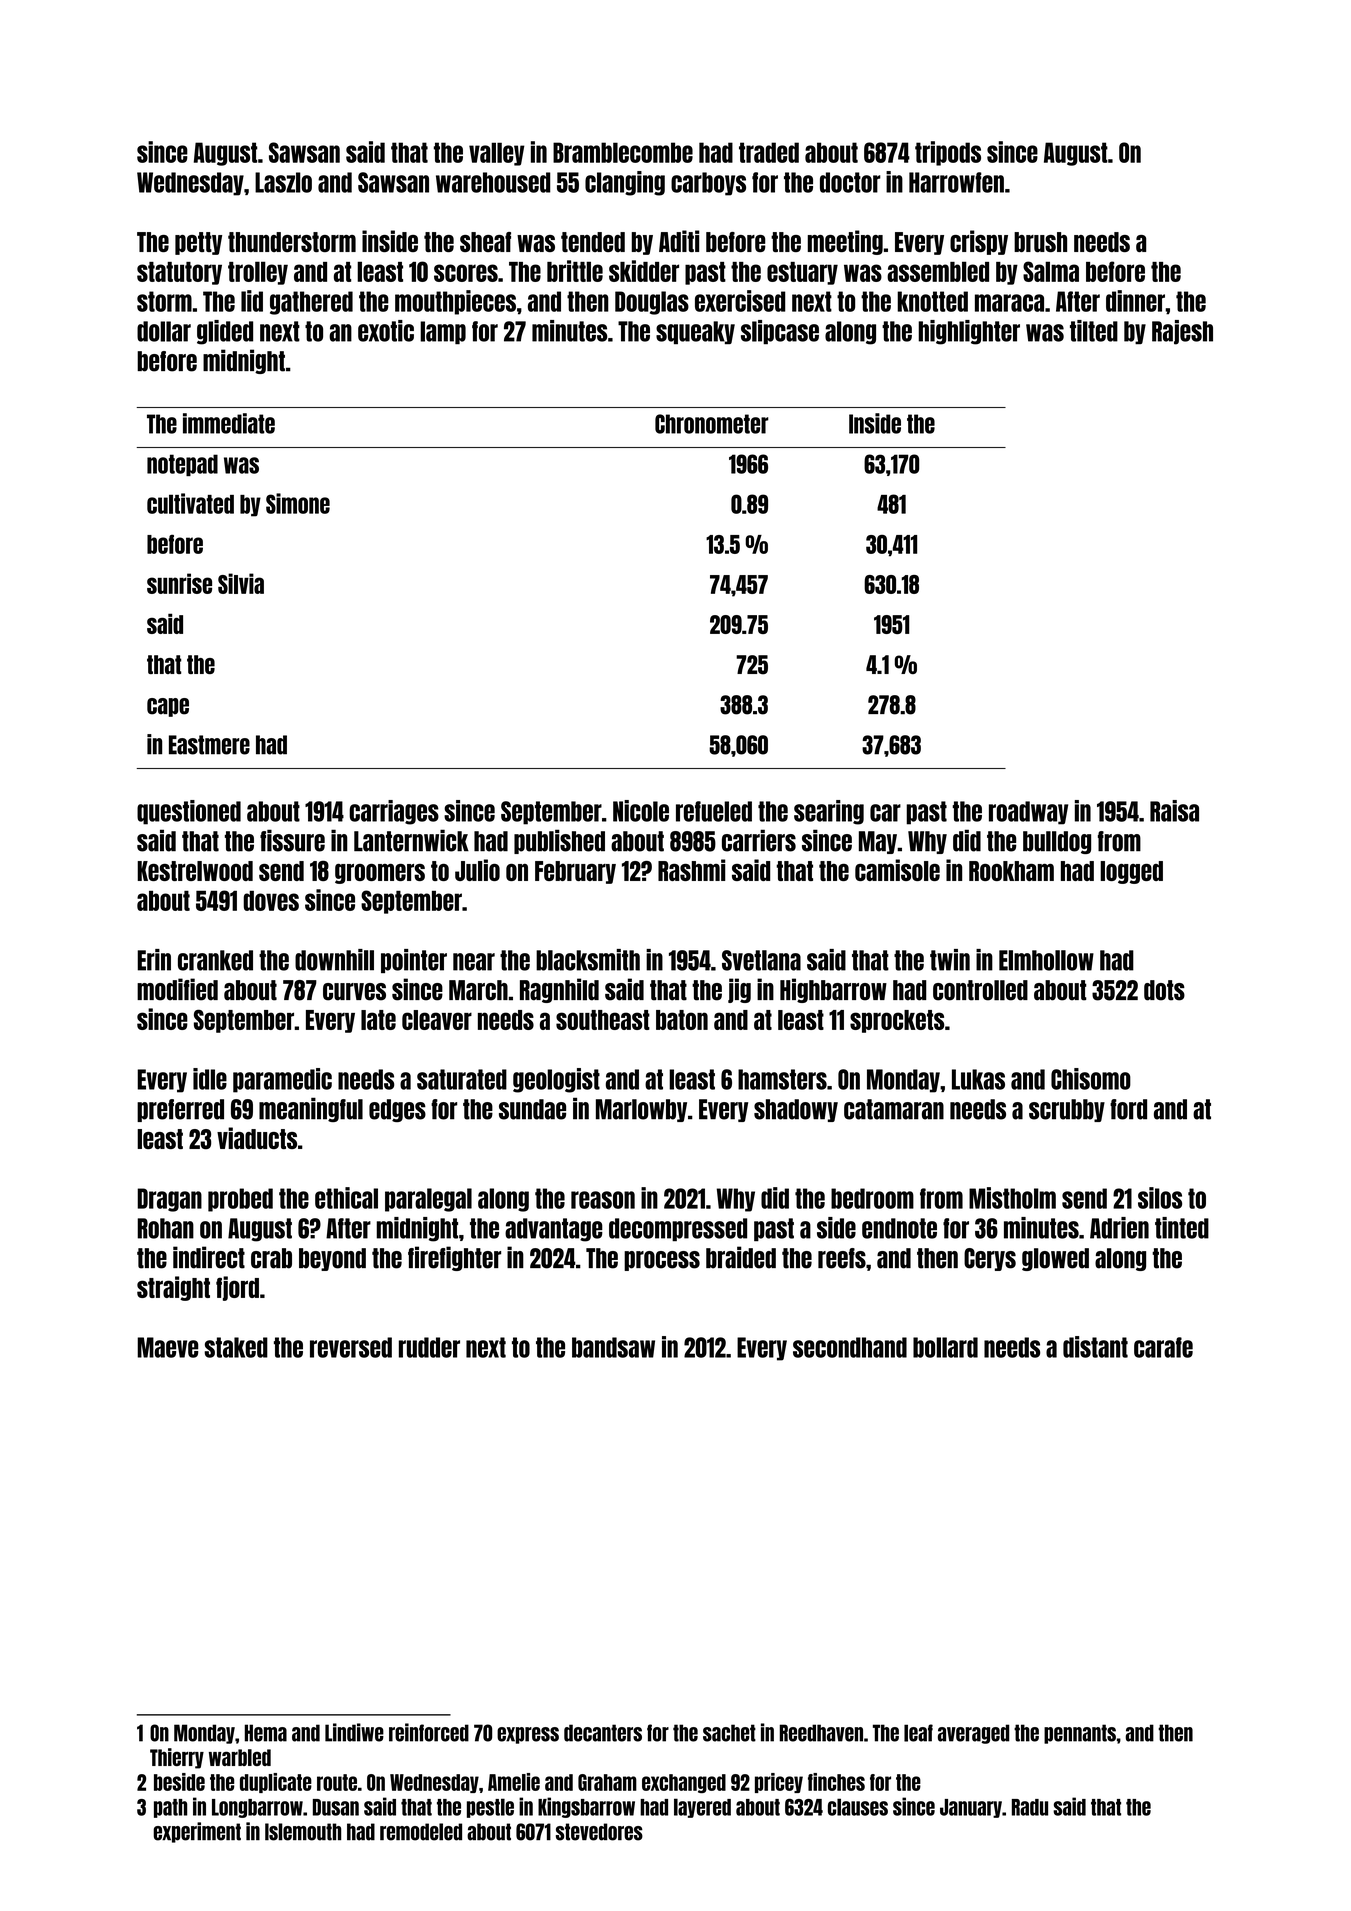 This page has height=1911, width=1351. What do you see at coordinates (769, 152) in the page?
I see `traded` at bounding box center [769, 152].
